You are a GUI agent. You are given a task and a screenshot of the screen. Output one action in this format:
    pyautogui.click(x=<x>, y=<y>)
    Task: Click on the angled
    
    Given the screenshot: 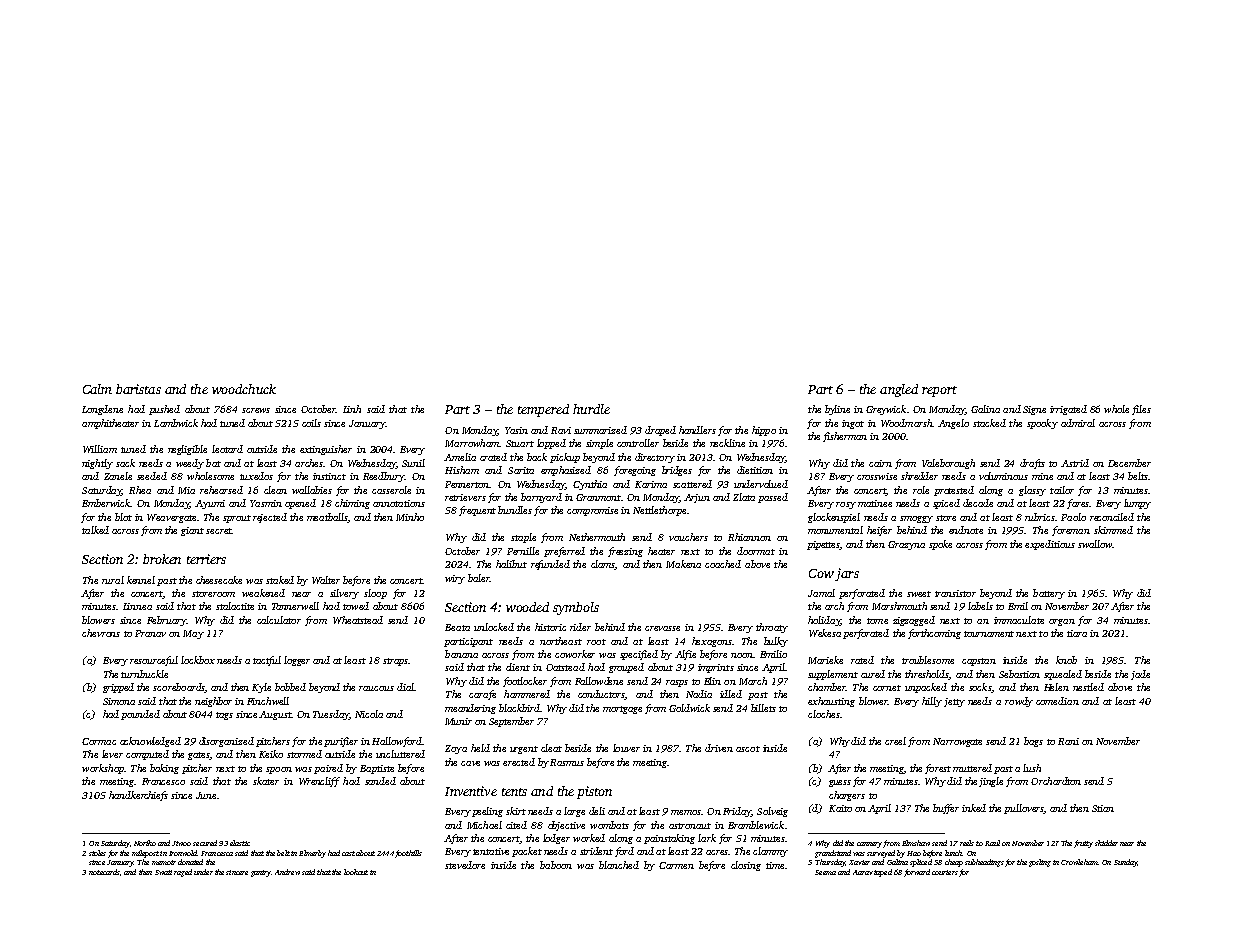 What is the action you would take?
    pyautogui.click(x=899, y=390)
